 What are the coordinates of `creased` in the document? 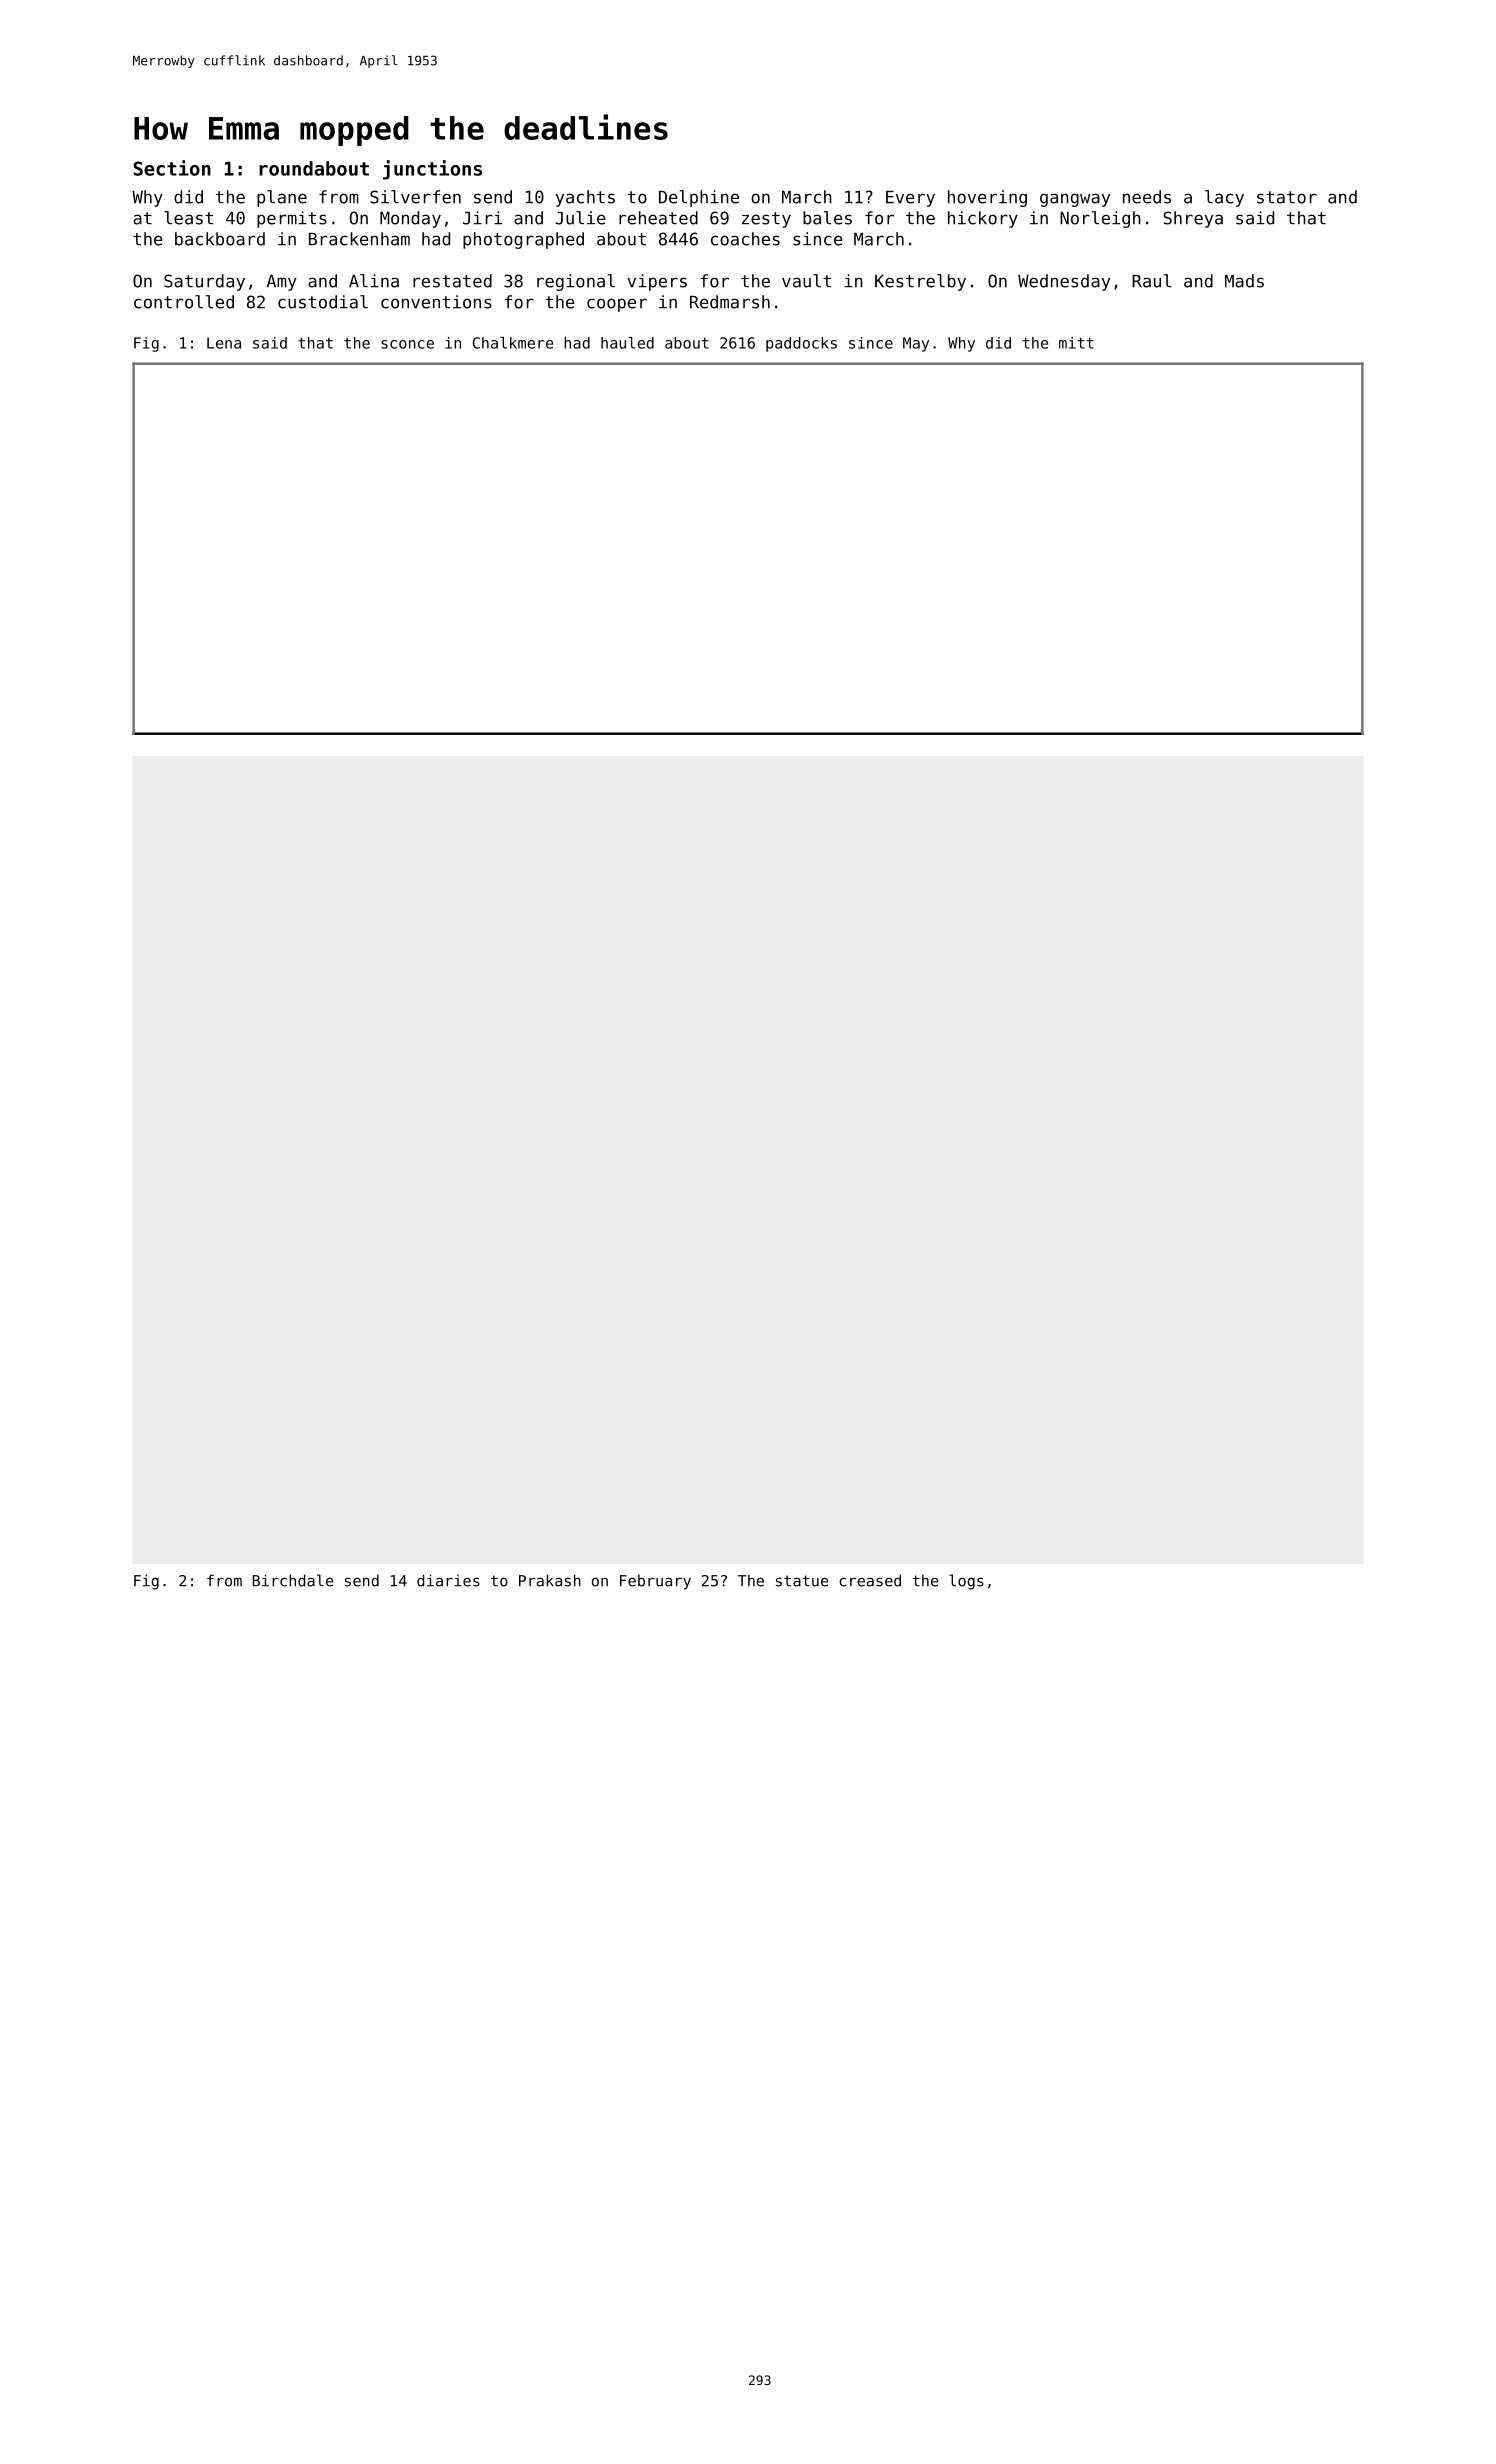 It's located at (870, 1580).
